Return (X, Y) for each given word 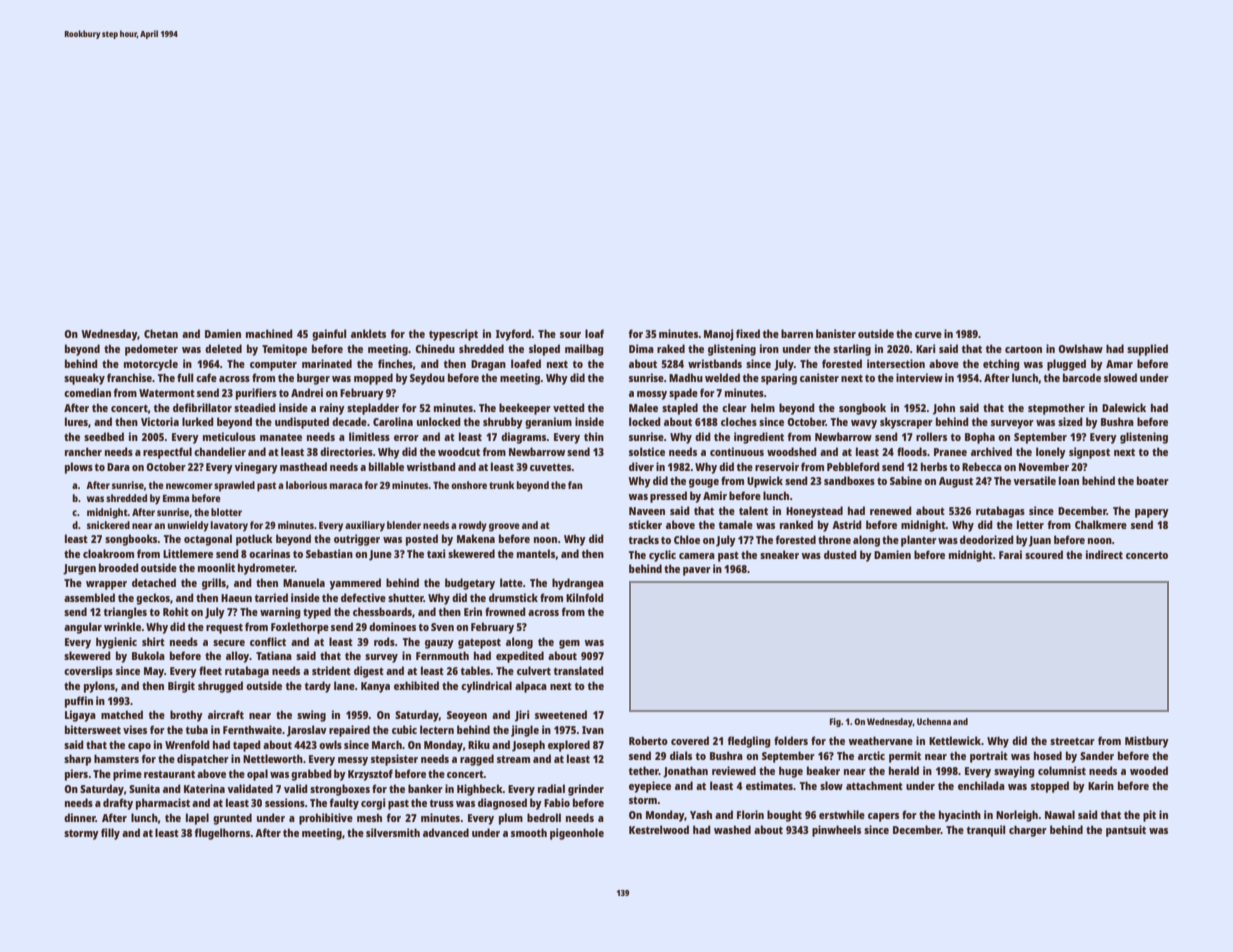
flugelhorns (223, 834)
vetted (569, 407)
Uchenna (934, 721)
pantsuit (1126, 831)
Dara (118, 467)
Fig (835, 722)
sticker (645, 524)
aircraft (226, 714)
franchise (129, 377)
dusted (840, 554)
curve (928, 335)
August (956, 482)
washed (732, 829)
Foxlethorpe (300, 628)
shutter (406, 597)
